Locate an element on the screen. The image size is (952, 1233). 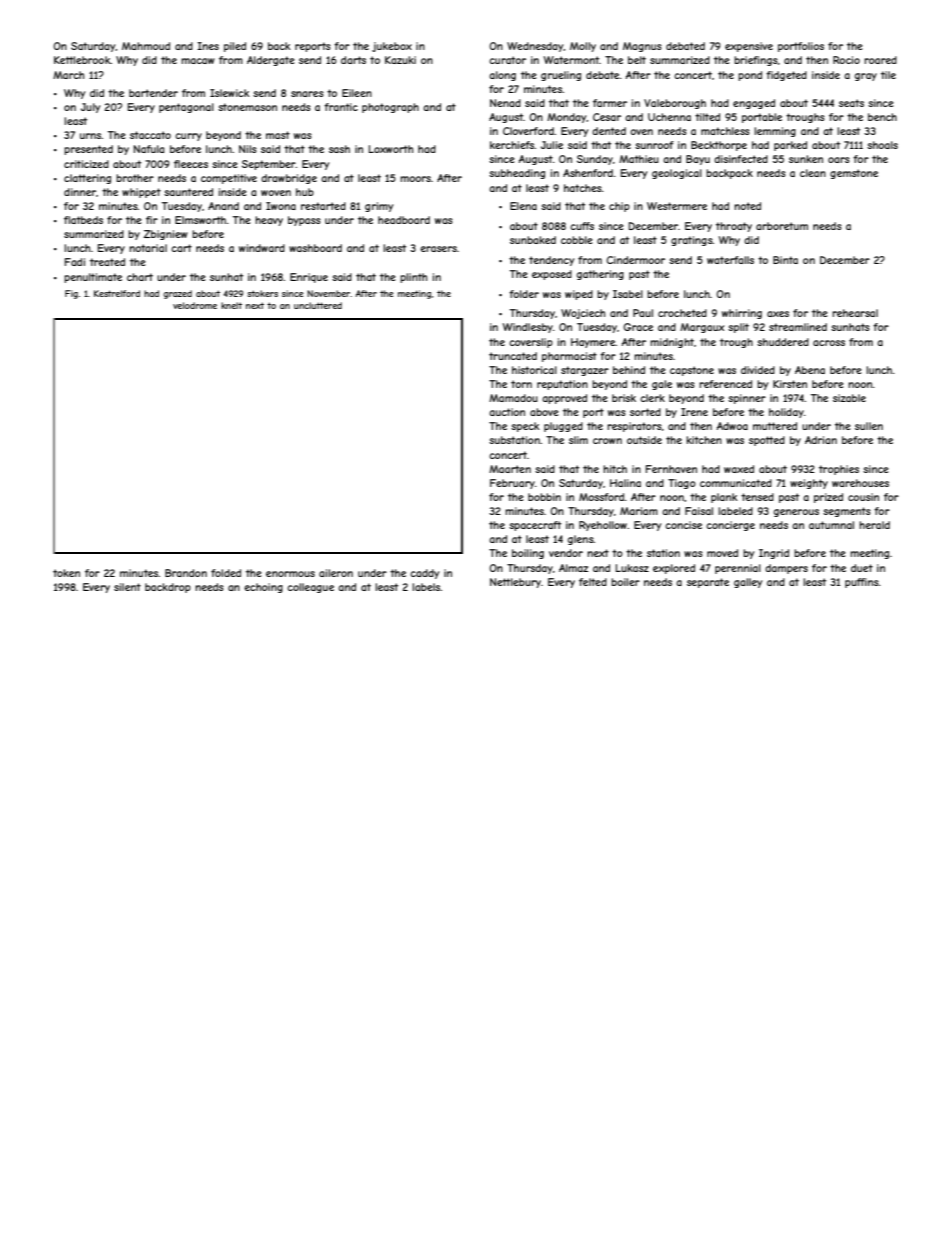
throaty is located at coordinates (734, 227).
